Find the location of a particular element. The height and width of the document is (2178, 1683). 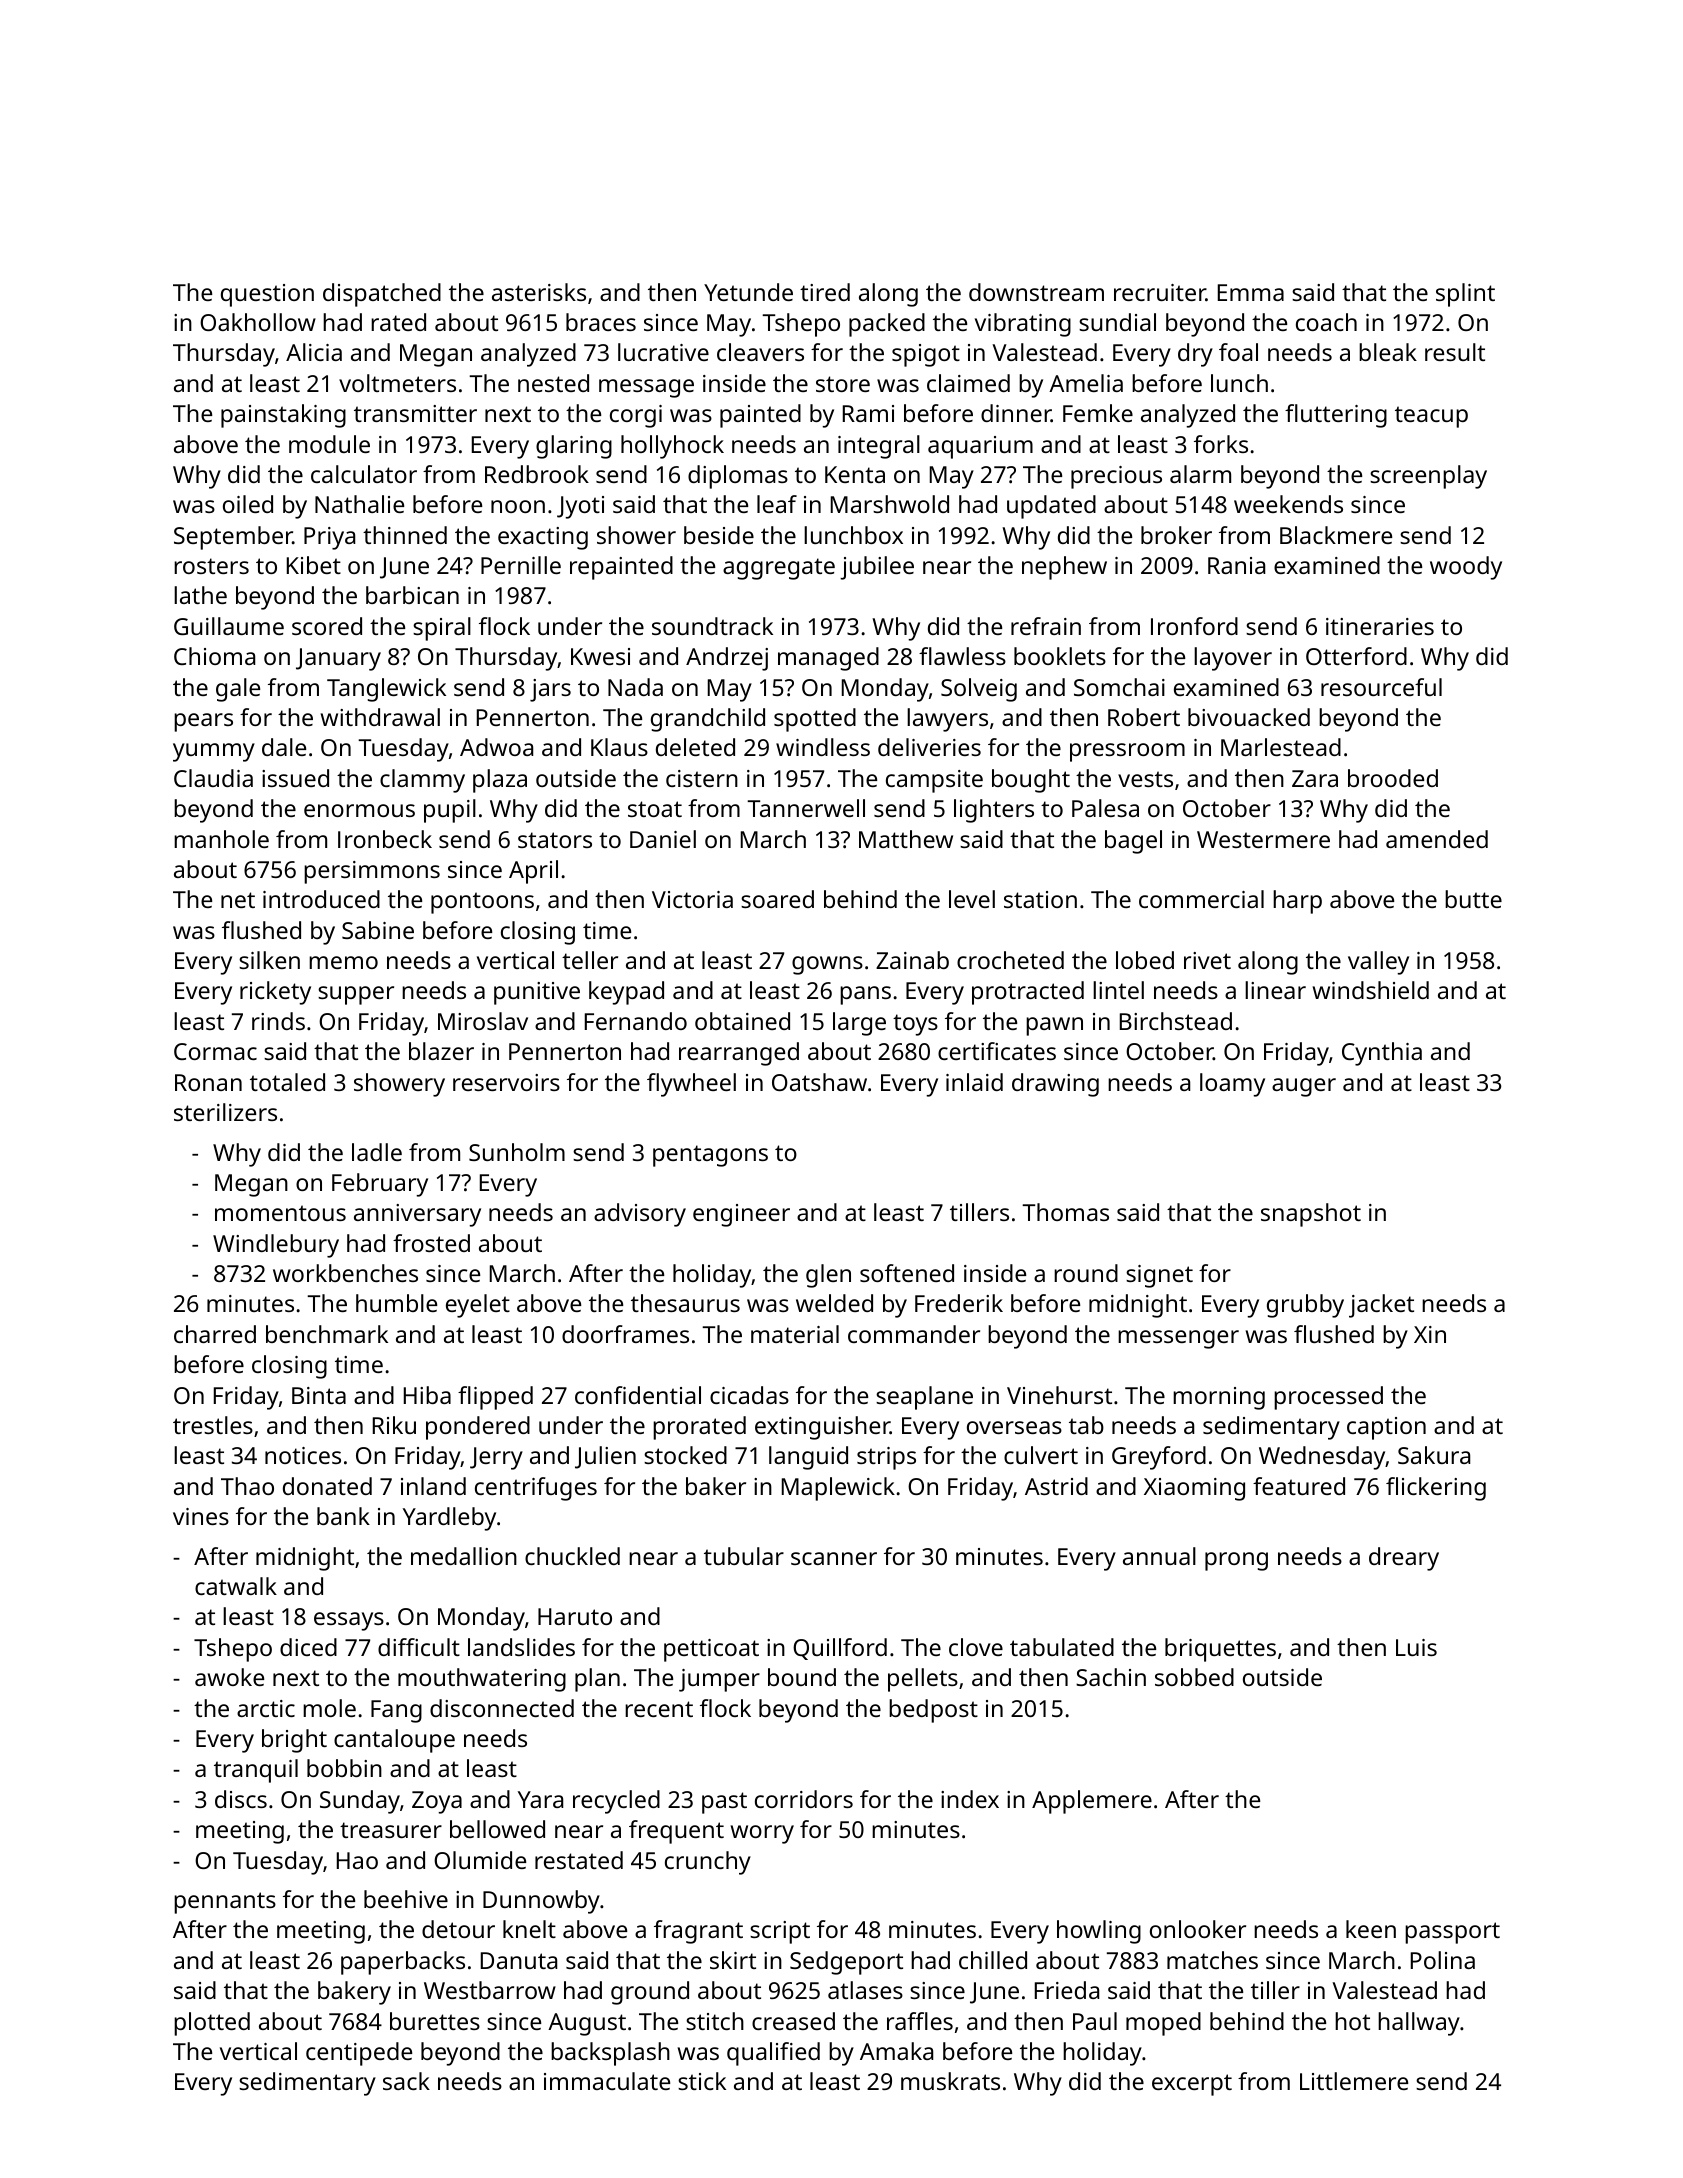

Sunholm is located at coordinates (517, 1152).
